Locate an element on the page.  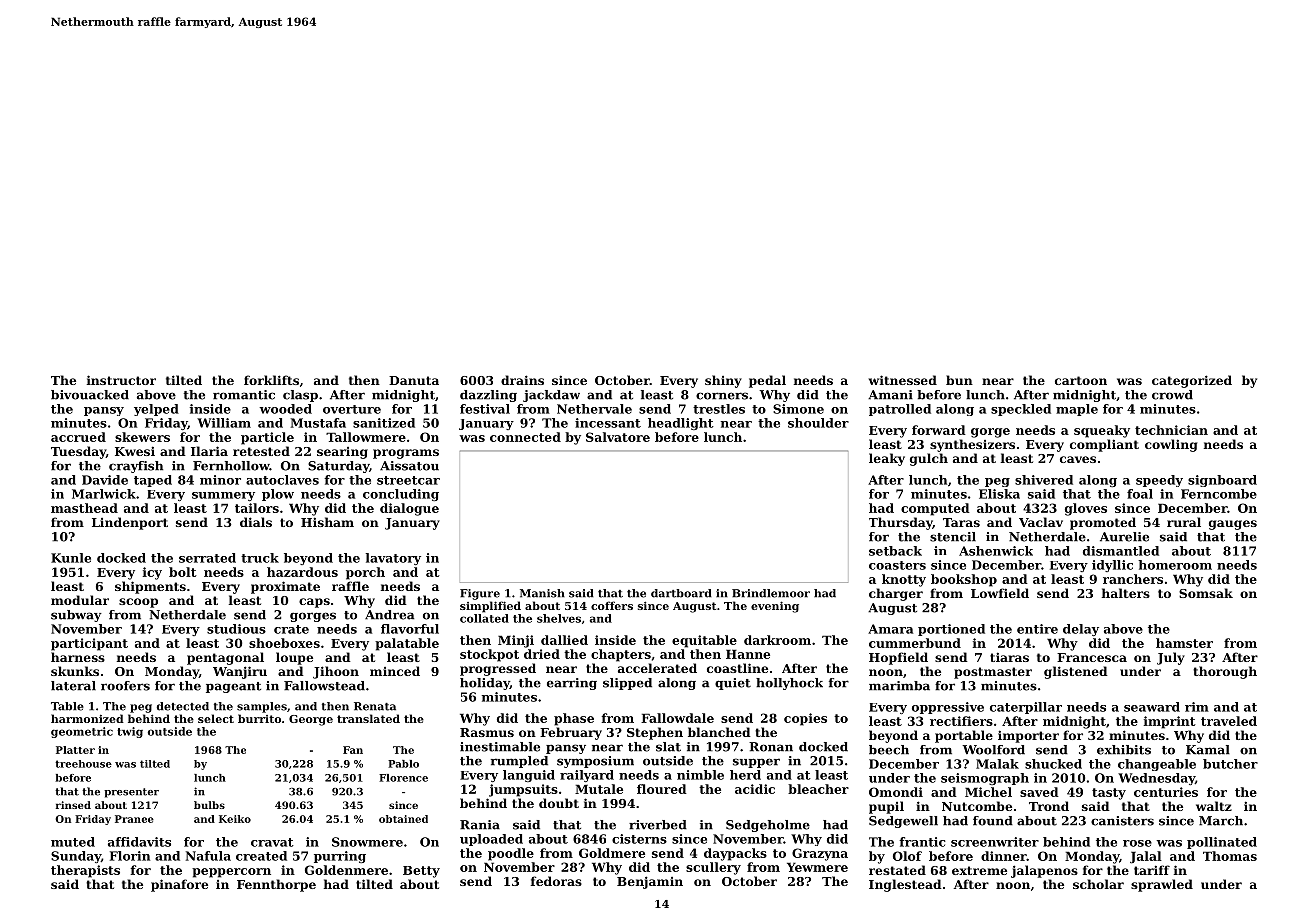
accrued is located at coordinates (78, 437).
